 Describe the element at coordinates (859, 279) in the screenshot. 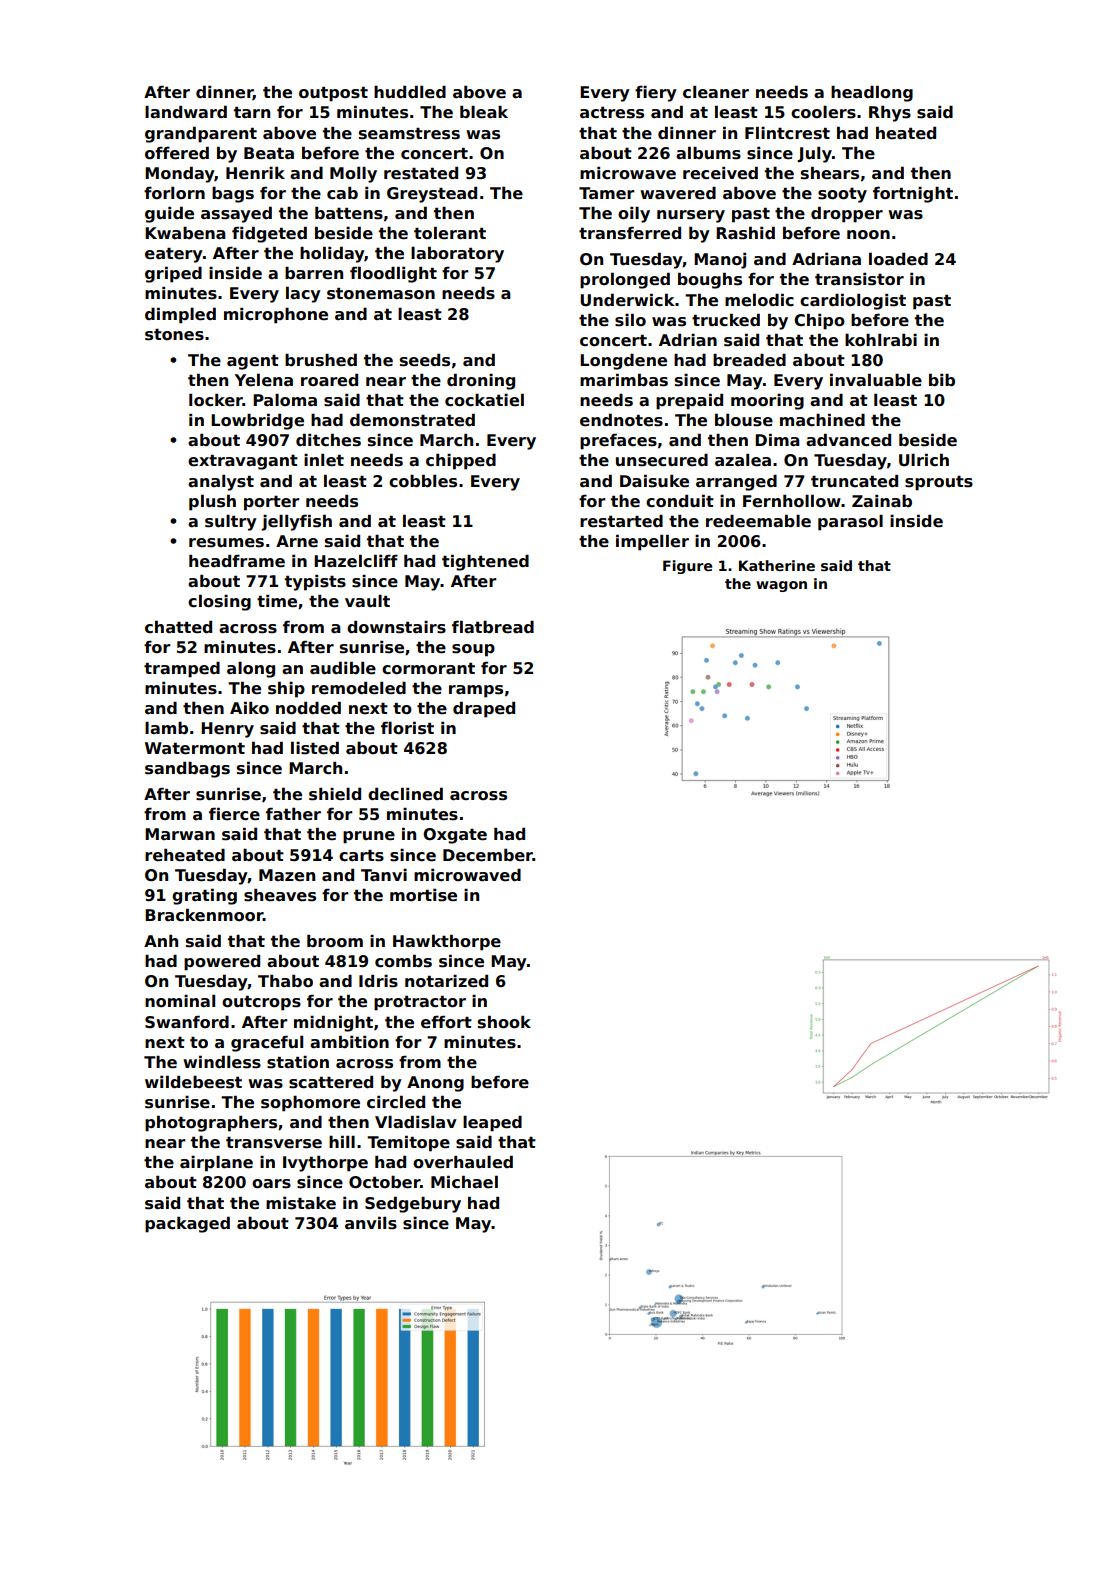

I see `transistor` at that location.
